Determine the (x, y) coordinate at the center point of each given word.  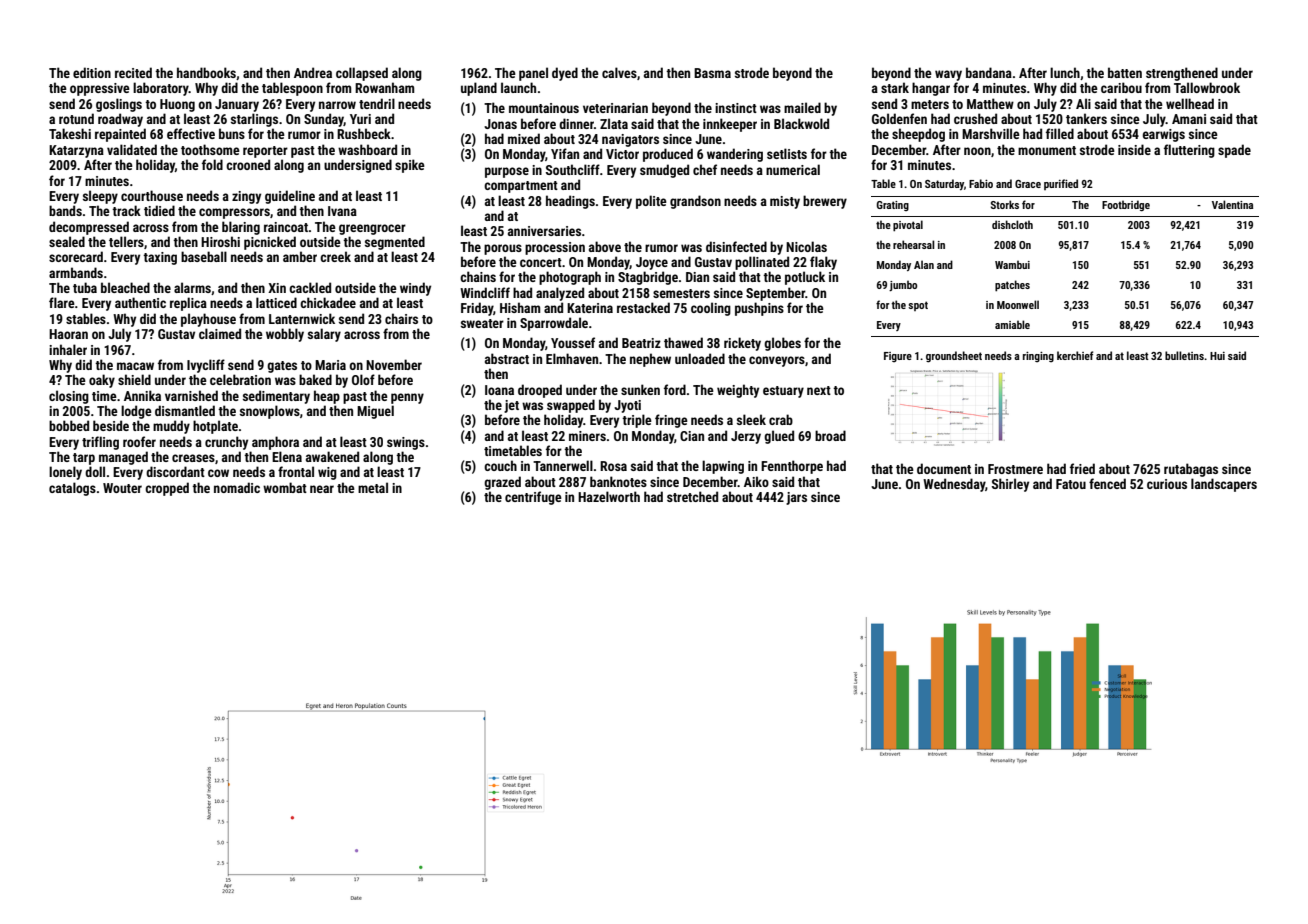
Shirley (1010, 485)
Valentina (1232, 204)
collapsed (362, 74)
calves (619, 72)
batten (1125, 72)
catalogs (72, 489)
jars (796, 498)
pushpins (759, 309)
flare (62, 302)
